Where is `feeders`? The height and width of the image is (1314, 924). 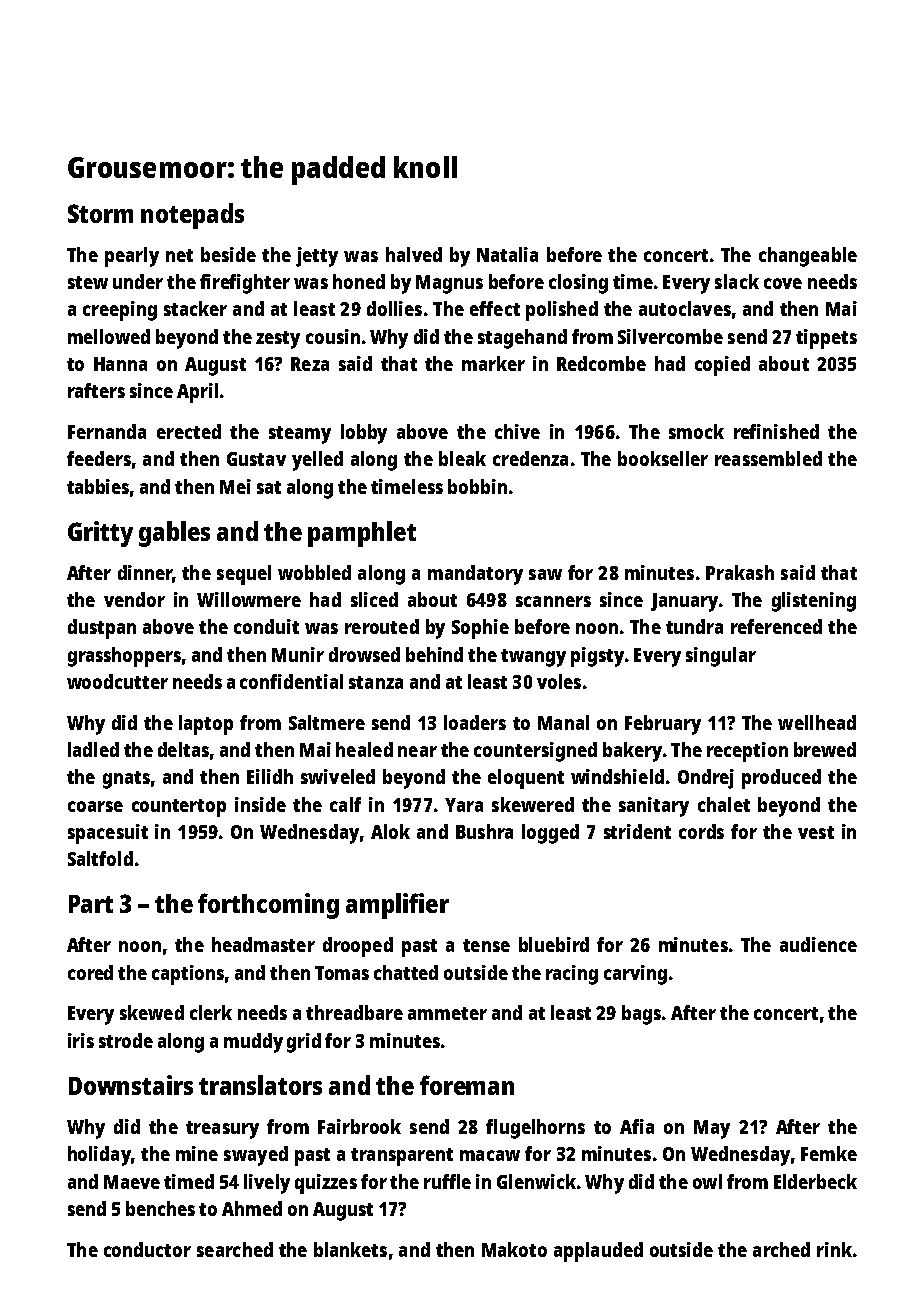
feeders is located at coordinates (99, 458).
